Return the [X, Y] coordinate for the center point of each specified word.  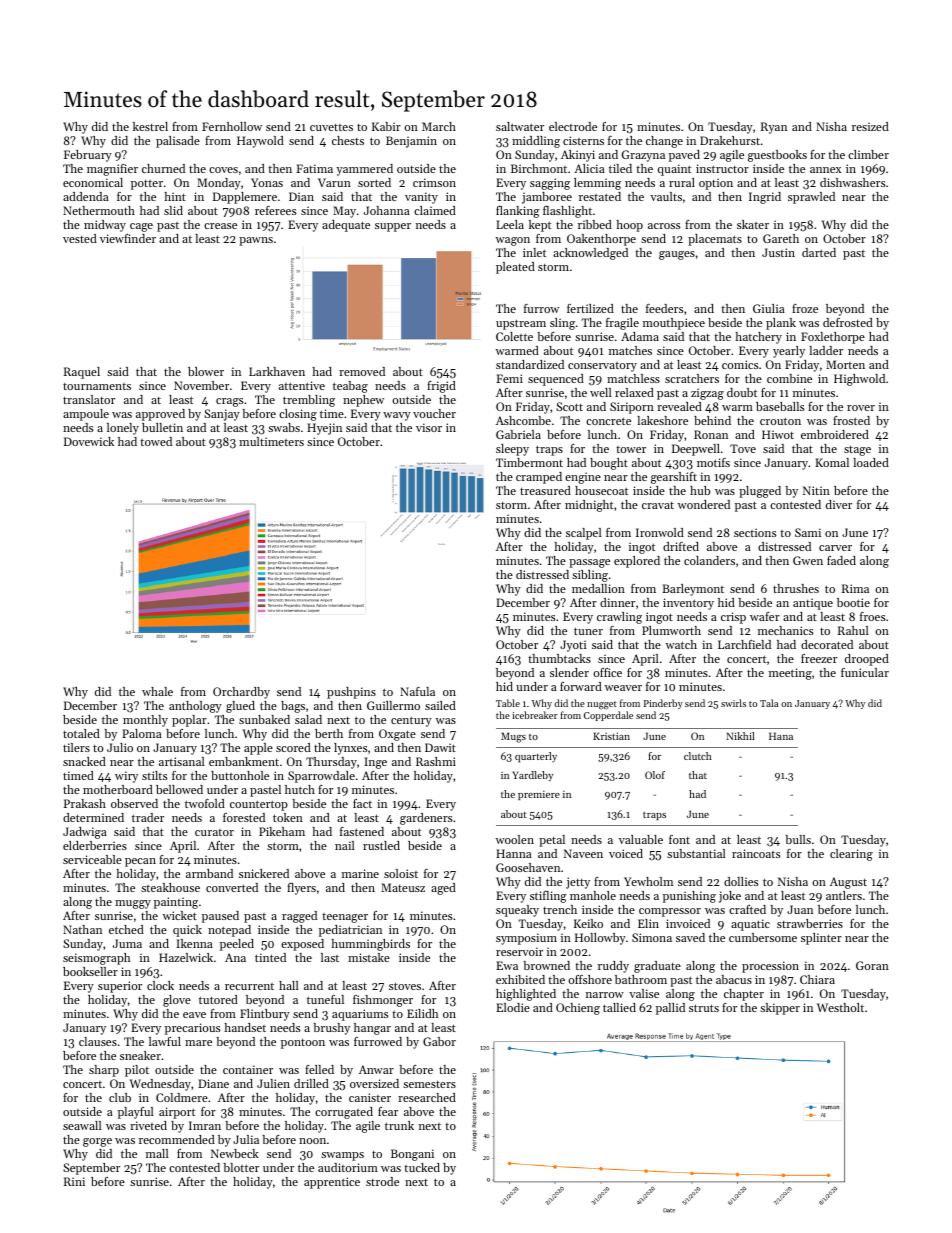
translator [89, 399]
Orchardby [241, 693]
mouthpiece [674, 324]
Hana [781, 736]
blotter [241, 1167]
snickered [264, 873]
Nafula [417, 691]
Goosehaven [528, 867]
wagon [513, 241]
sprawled [811, 198]
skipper [780, 1009]
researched [427, 1097]
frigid [441, 387]
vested [80, 238]
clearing [851, 855]
